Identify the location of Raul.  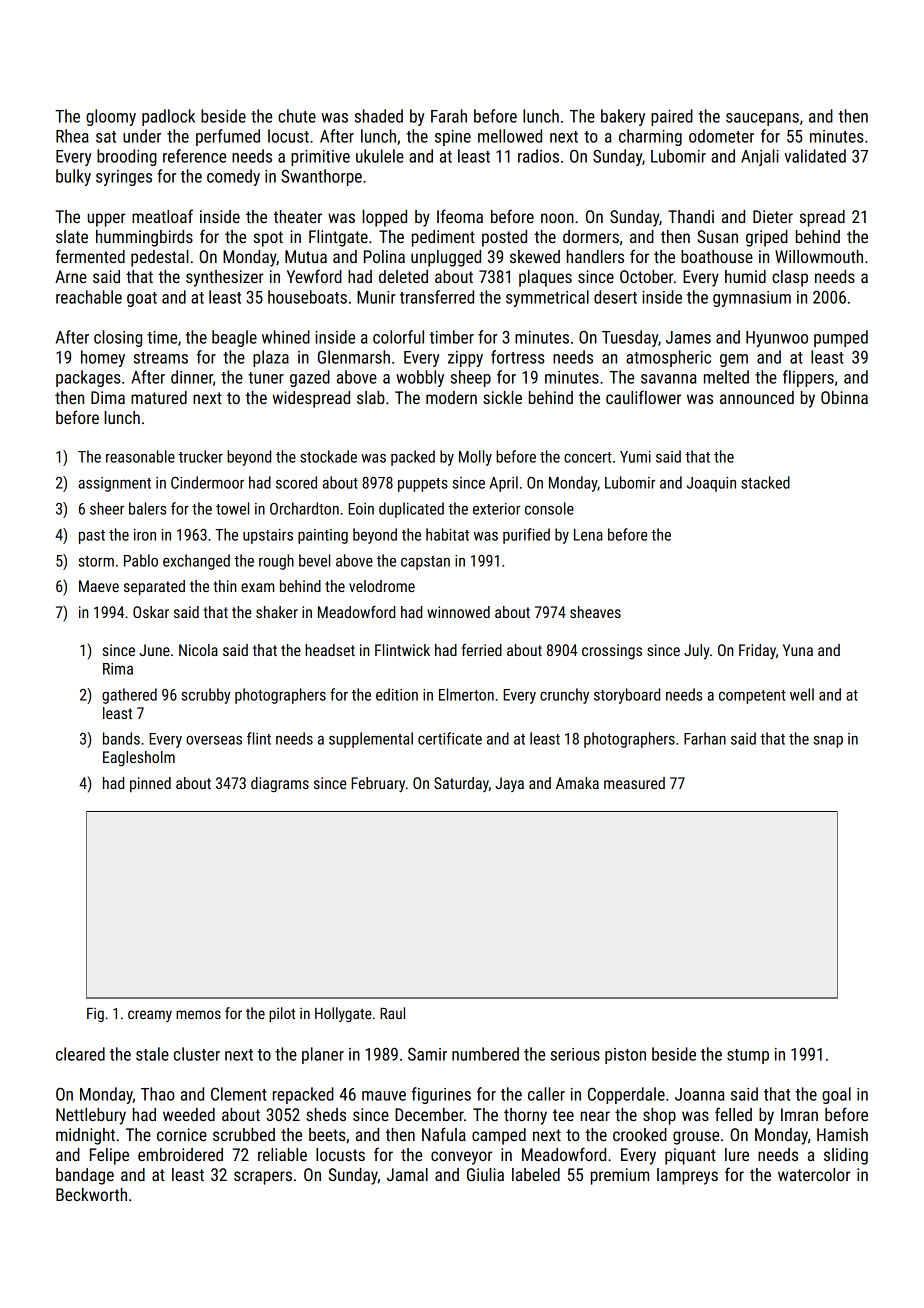
(392, 1013).
